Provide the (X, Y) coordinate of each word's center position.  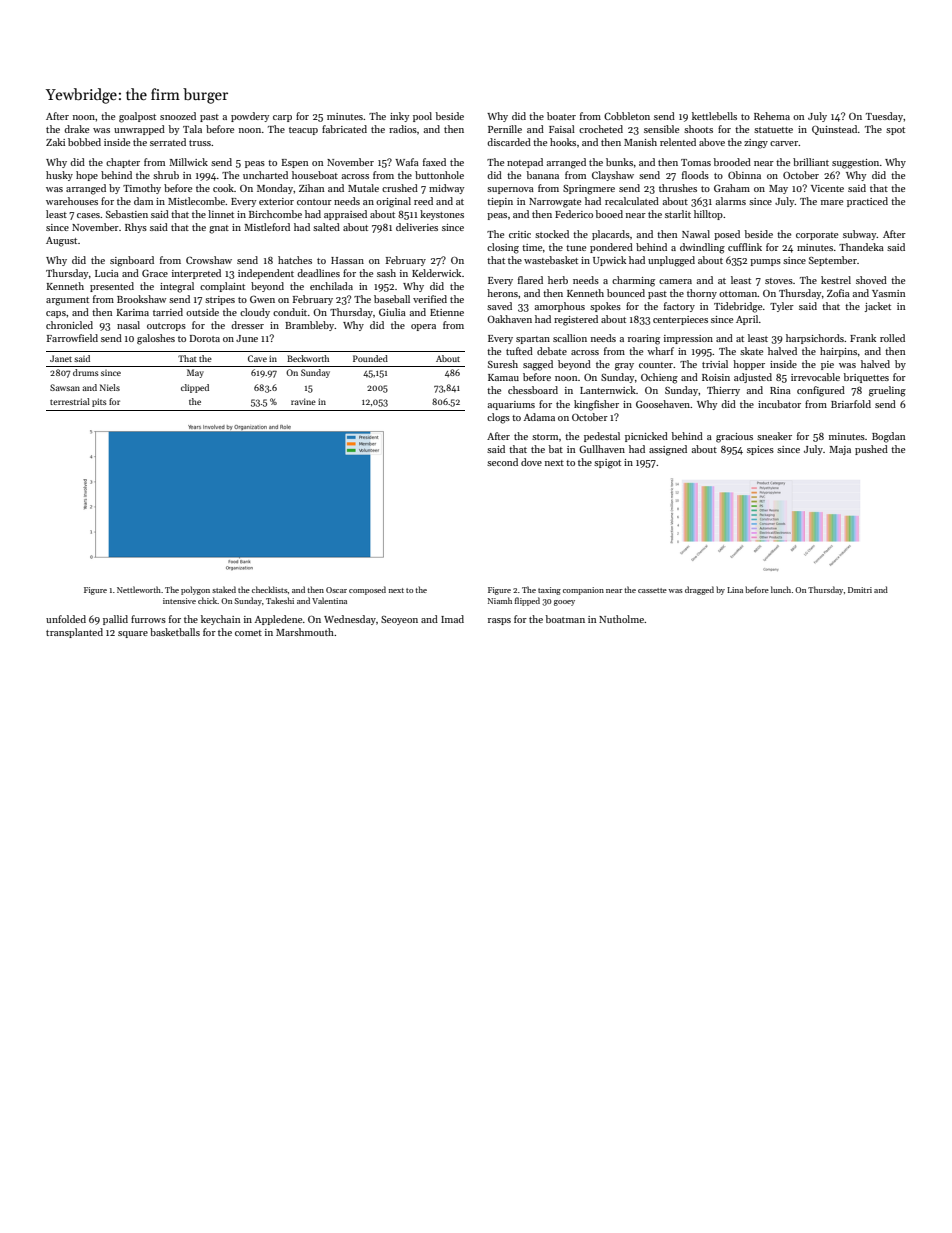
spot (895, 131)
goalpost (137, 117)
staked (224, 589)
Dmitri (860, 590)
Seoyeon (399, 620)
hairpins (838, 352)
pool (422, 117)
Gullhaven (602, 449)
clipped (195, 388)
